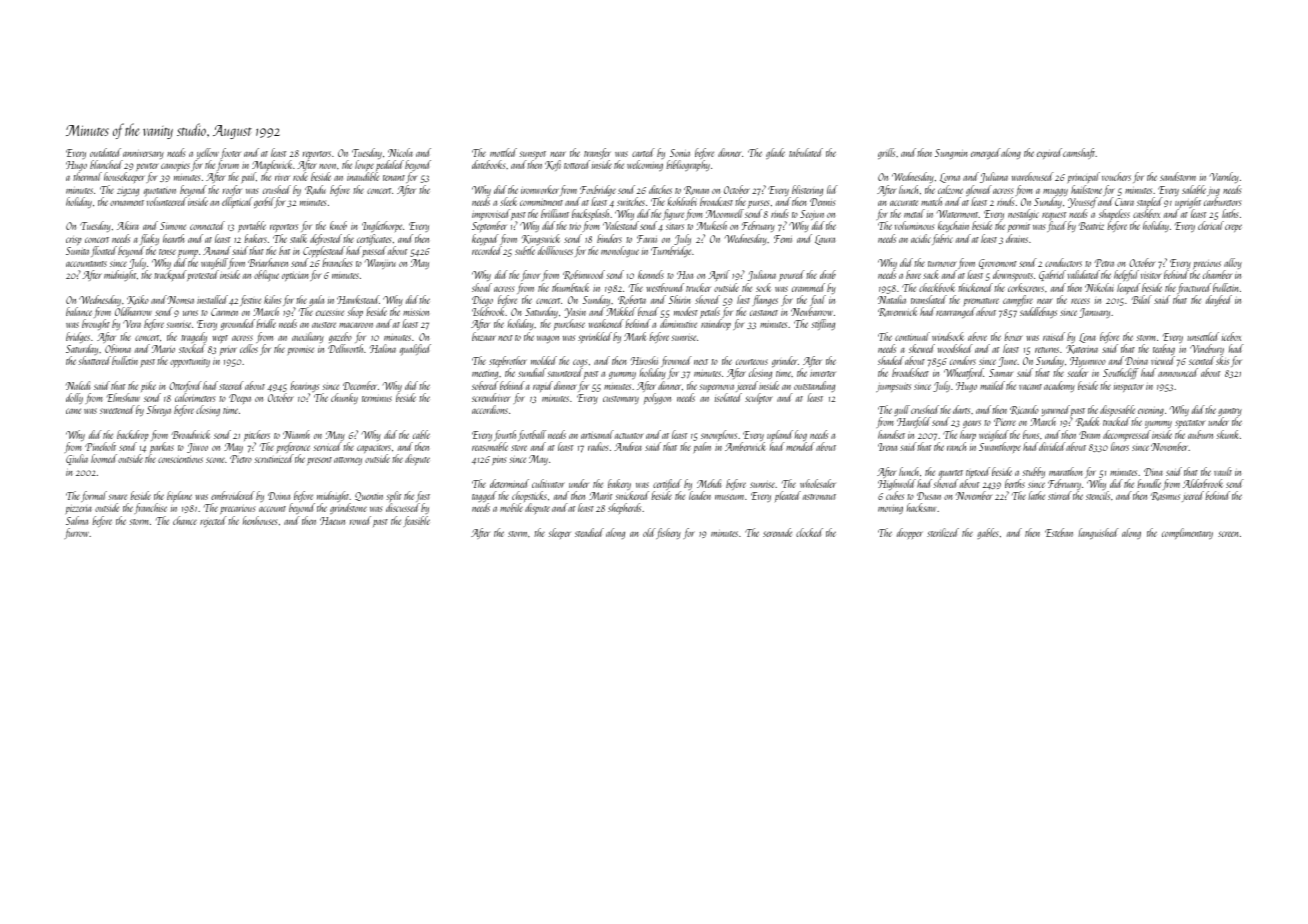  What do you see at coordinates (485, 375) in the page?
I see `meeting` at bounding box center [485, 375].
